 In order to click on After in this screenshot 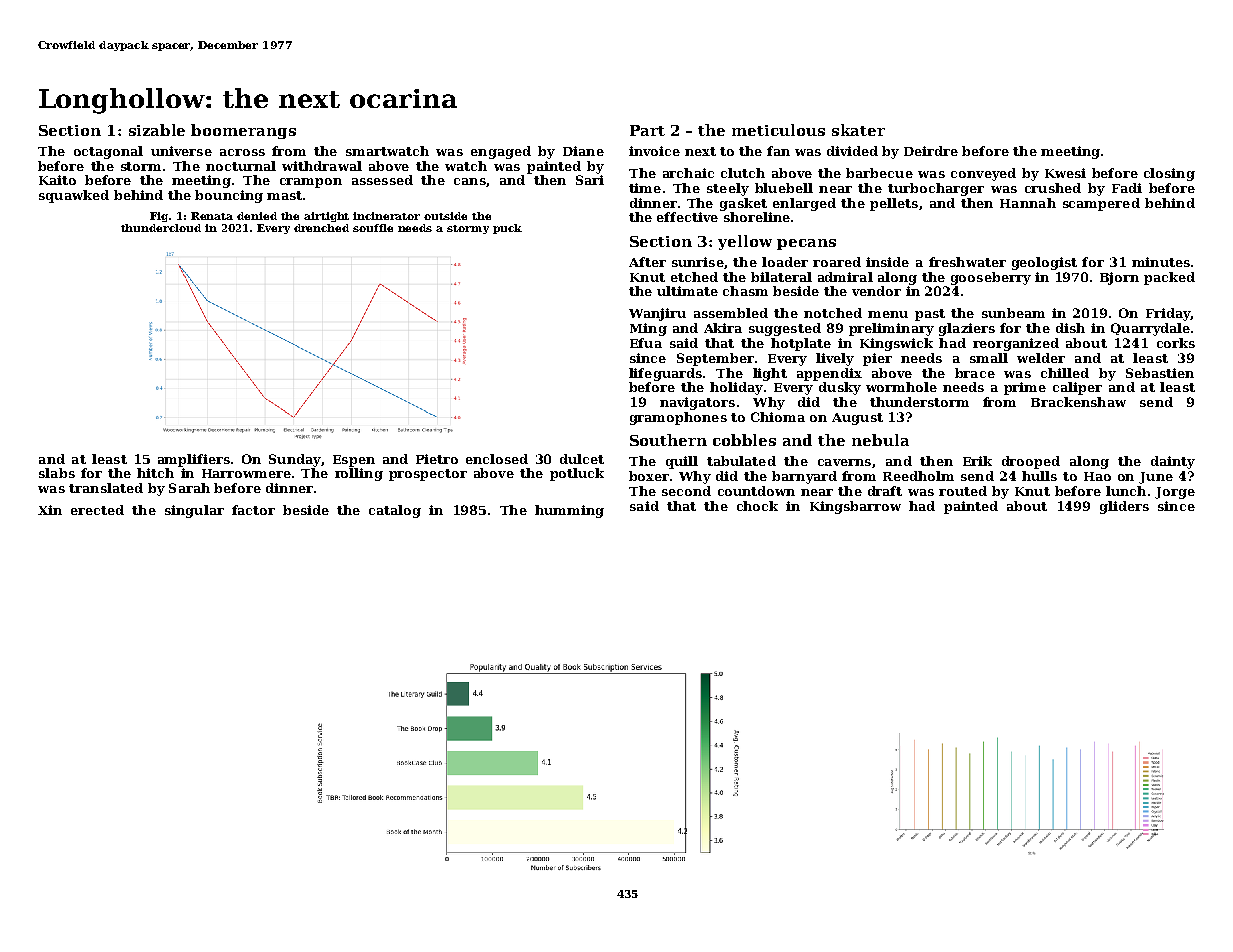, I will do `click(647, 262)`.
